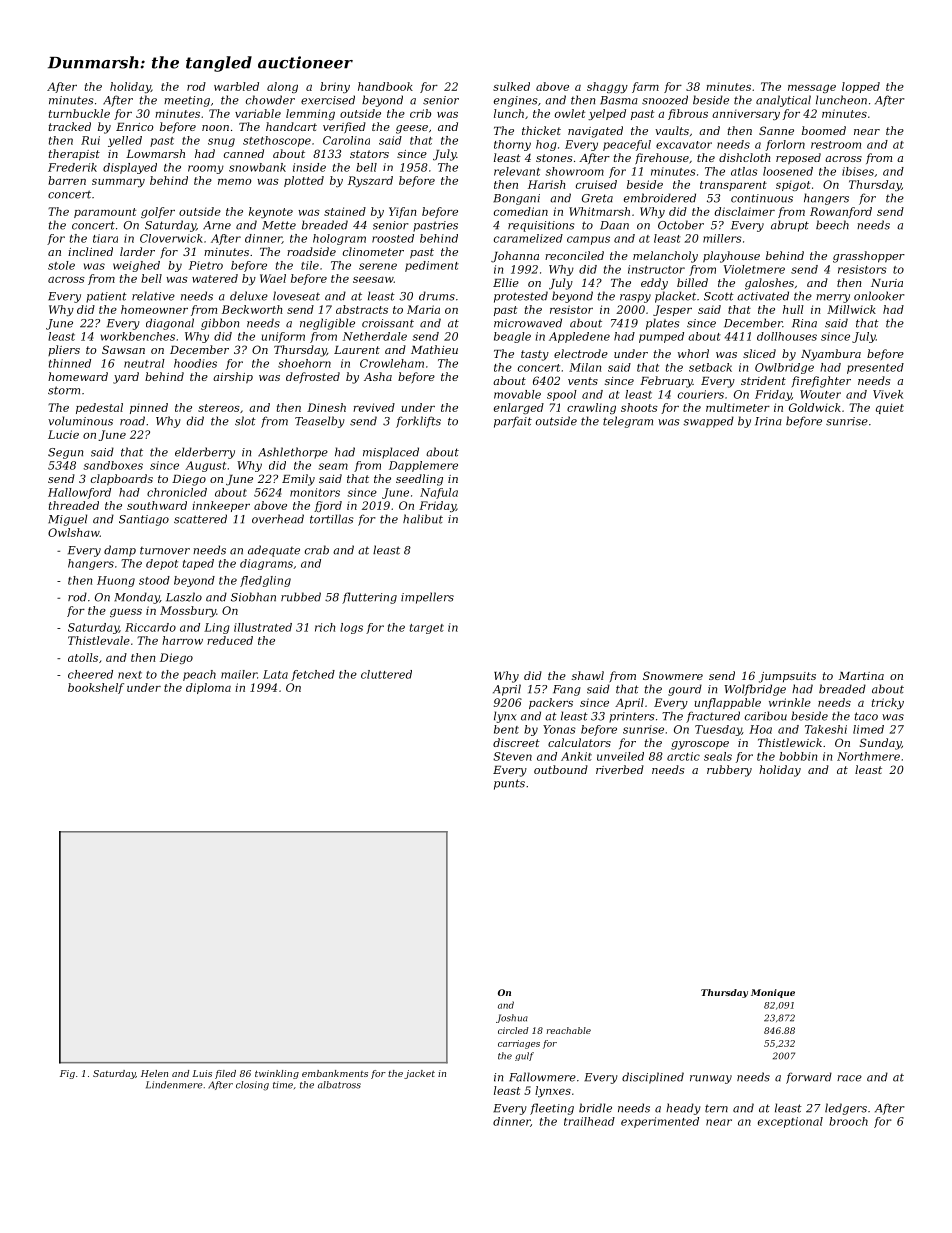 Image resolution: width=952 pixels, height=1233 pixels. I want to click on handbook, so click(385, 86).
